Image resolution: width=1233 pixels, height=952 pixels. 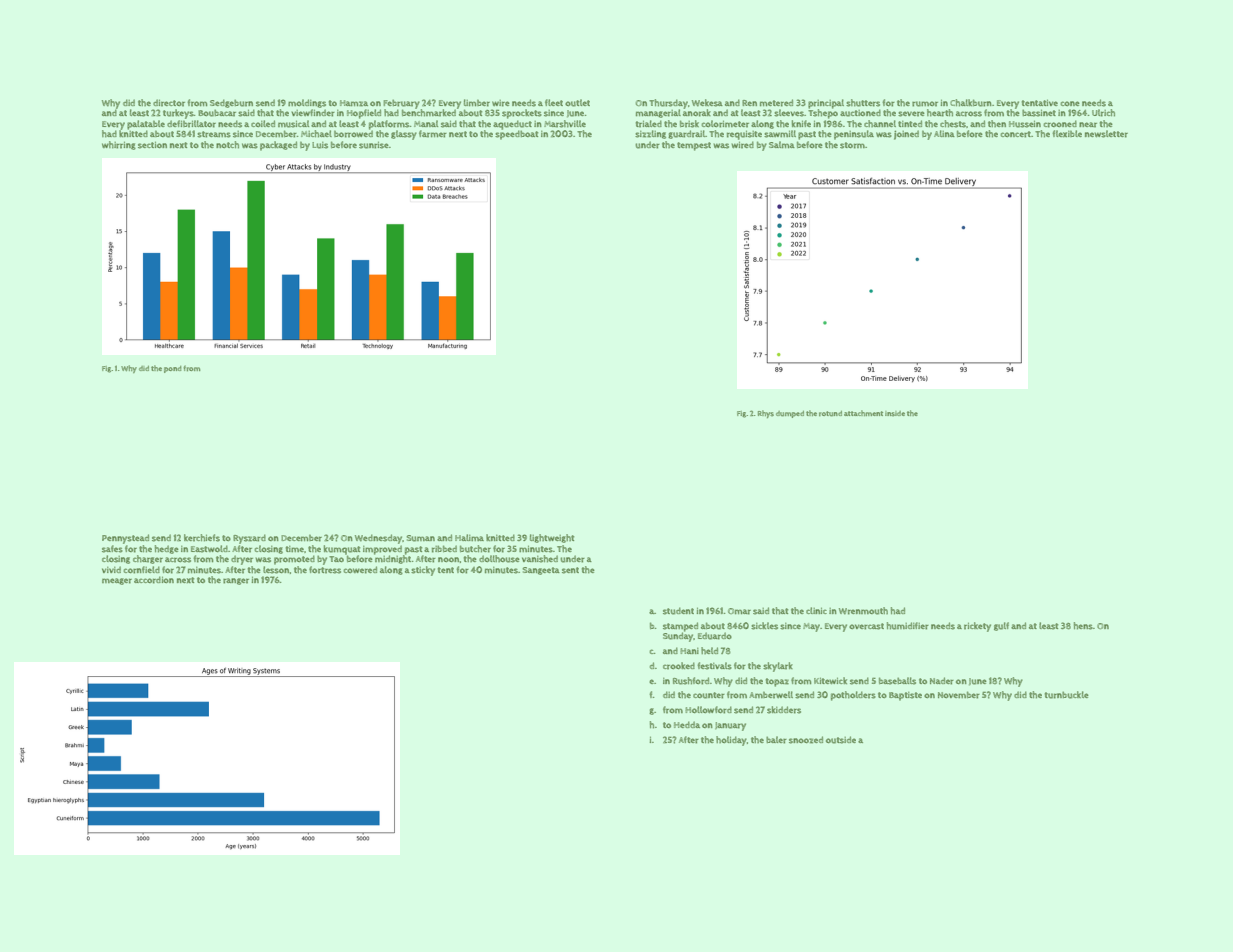 I want to click on hens, so click(x=1083, y=626).
